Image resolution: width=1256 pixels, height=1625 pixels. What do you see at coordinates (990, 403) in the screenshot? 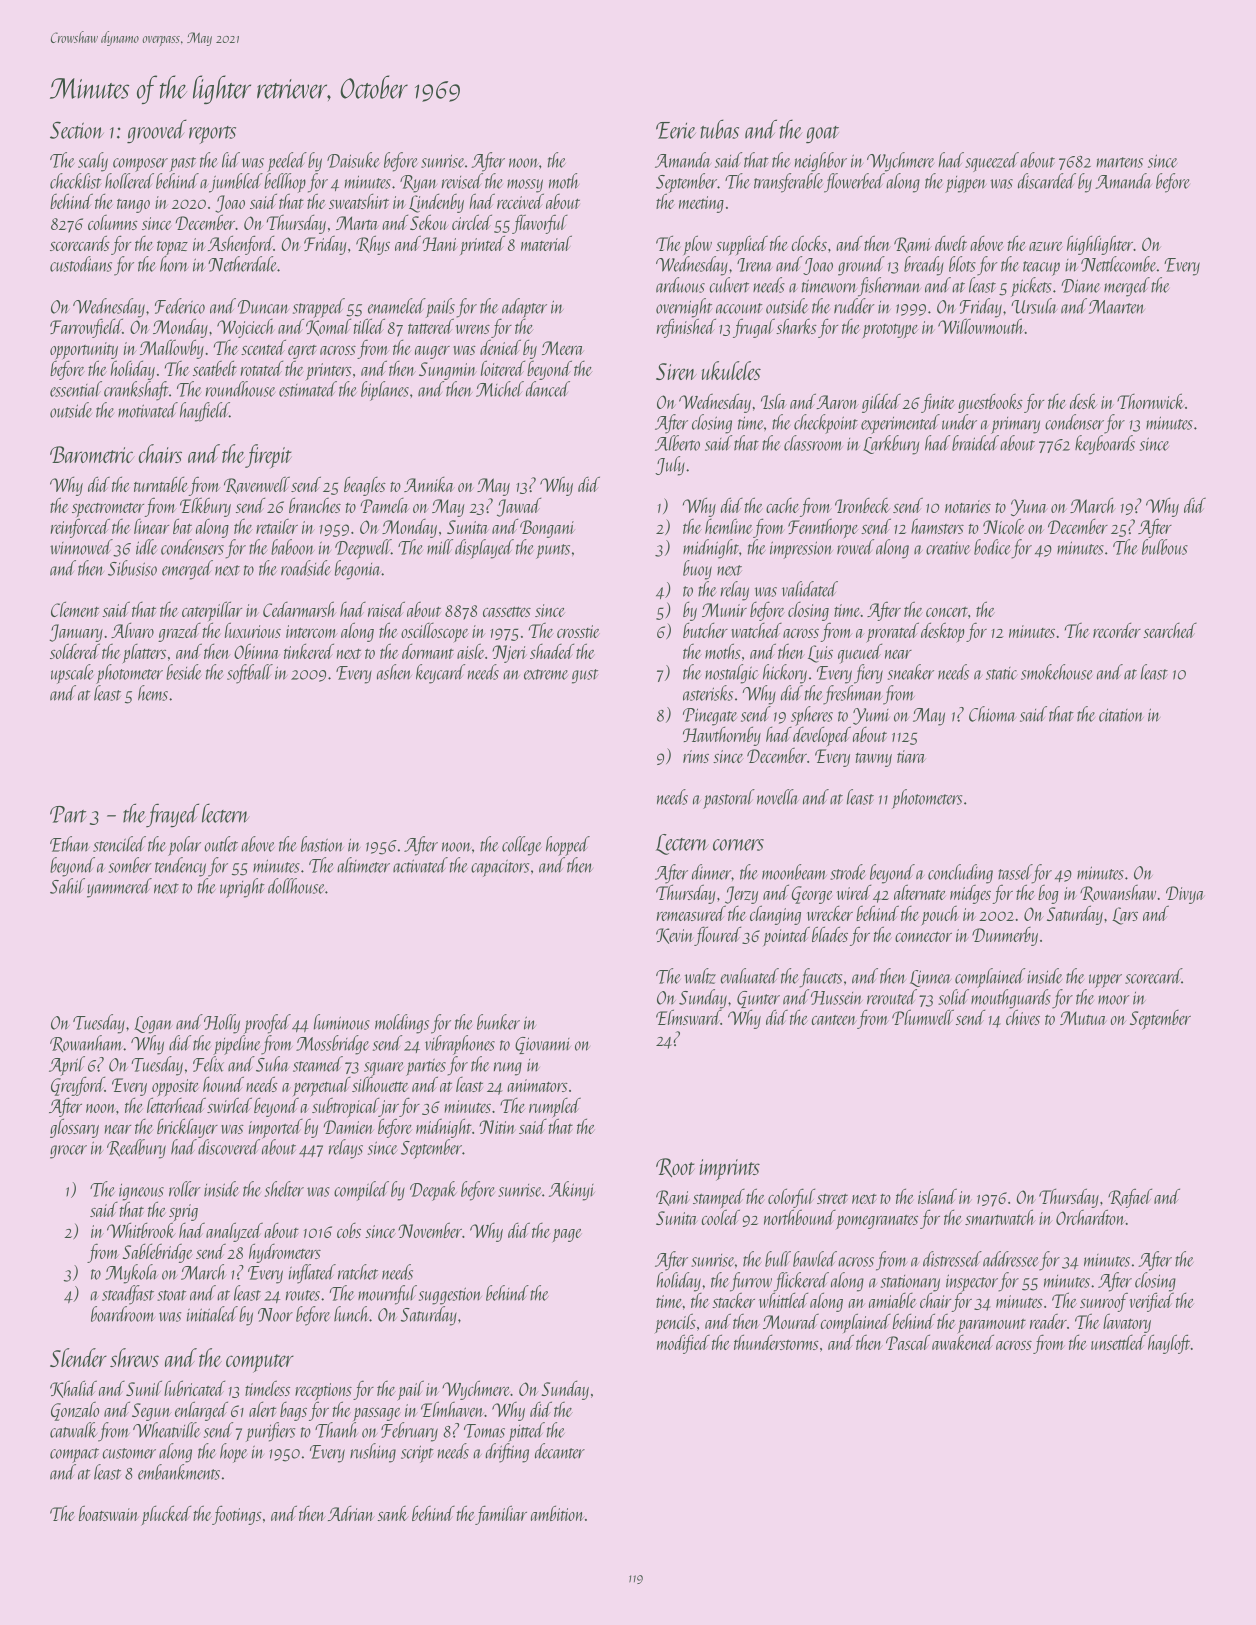
I see `guestbooks` at bounding box center [990, 403].
